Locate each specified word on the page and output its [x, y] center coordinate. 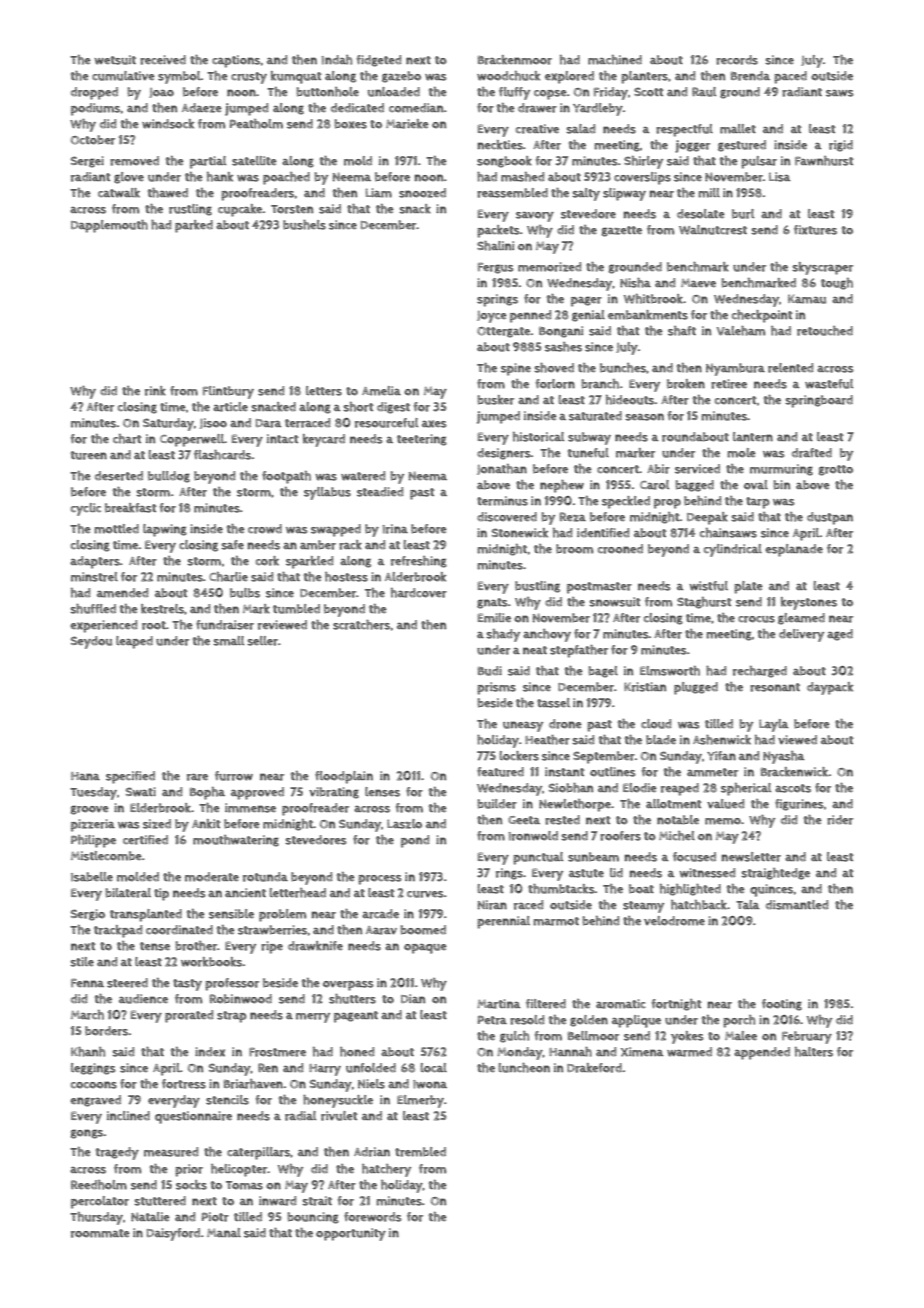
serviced [697, 469]
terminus [502, 501]
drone [565, 724]
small [228, 641]
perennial [503, 922]
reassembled [512, 193]
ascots [793, 788]
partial [208, 162]
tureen [88, 455]
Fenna [87, 983]
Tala [748, 904]
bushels [304, 225]
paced [790, 77]
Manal [224, 1232]
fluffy [514, 93]
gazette [622, 231]
